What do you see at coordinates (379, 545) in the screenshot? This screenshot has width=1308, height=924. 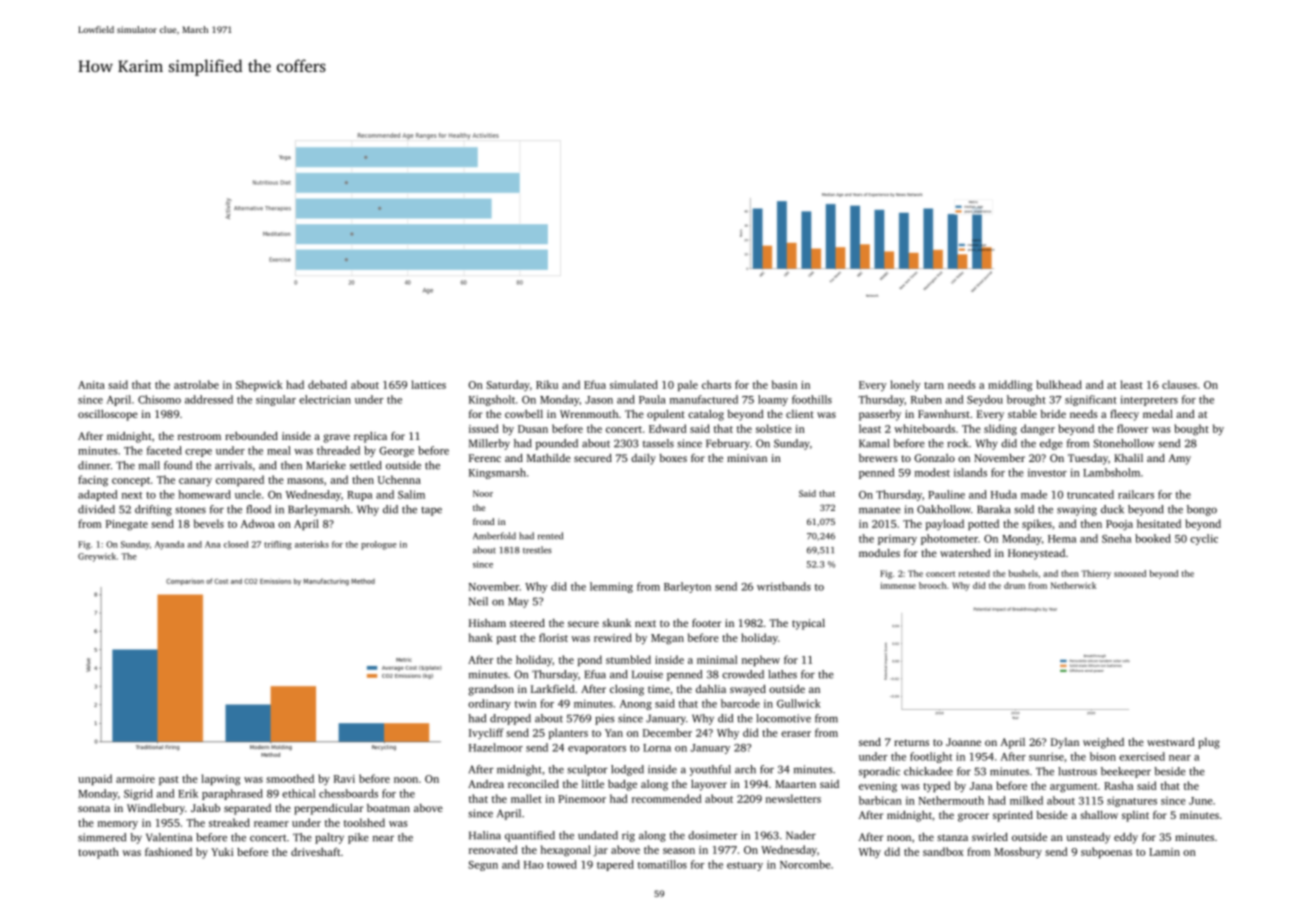 I see `prologue` at bounding box center [379, 545].
